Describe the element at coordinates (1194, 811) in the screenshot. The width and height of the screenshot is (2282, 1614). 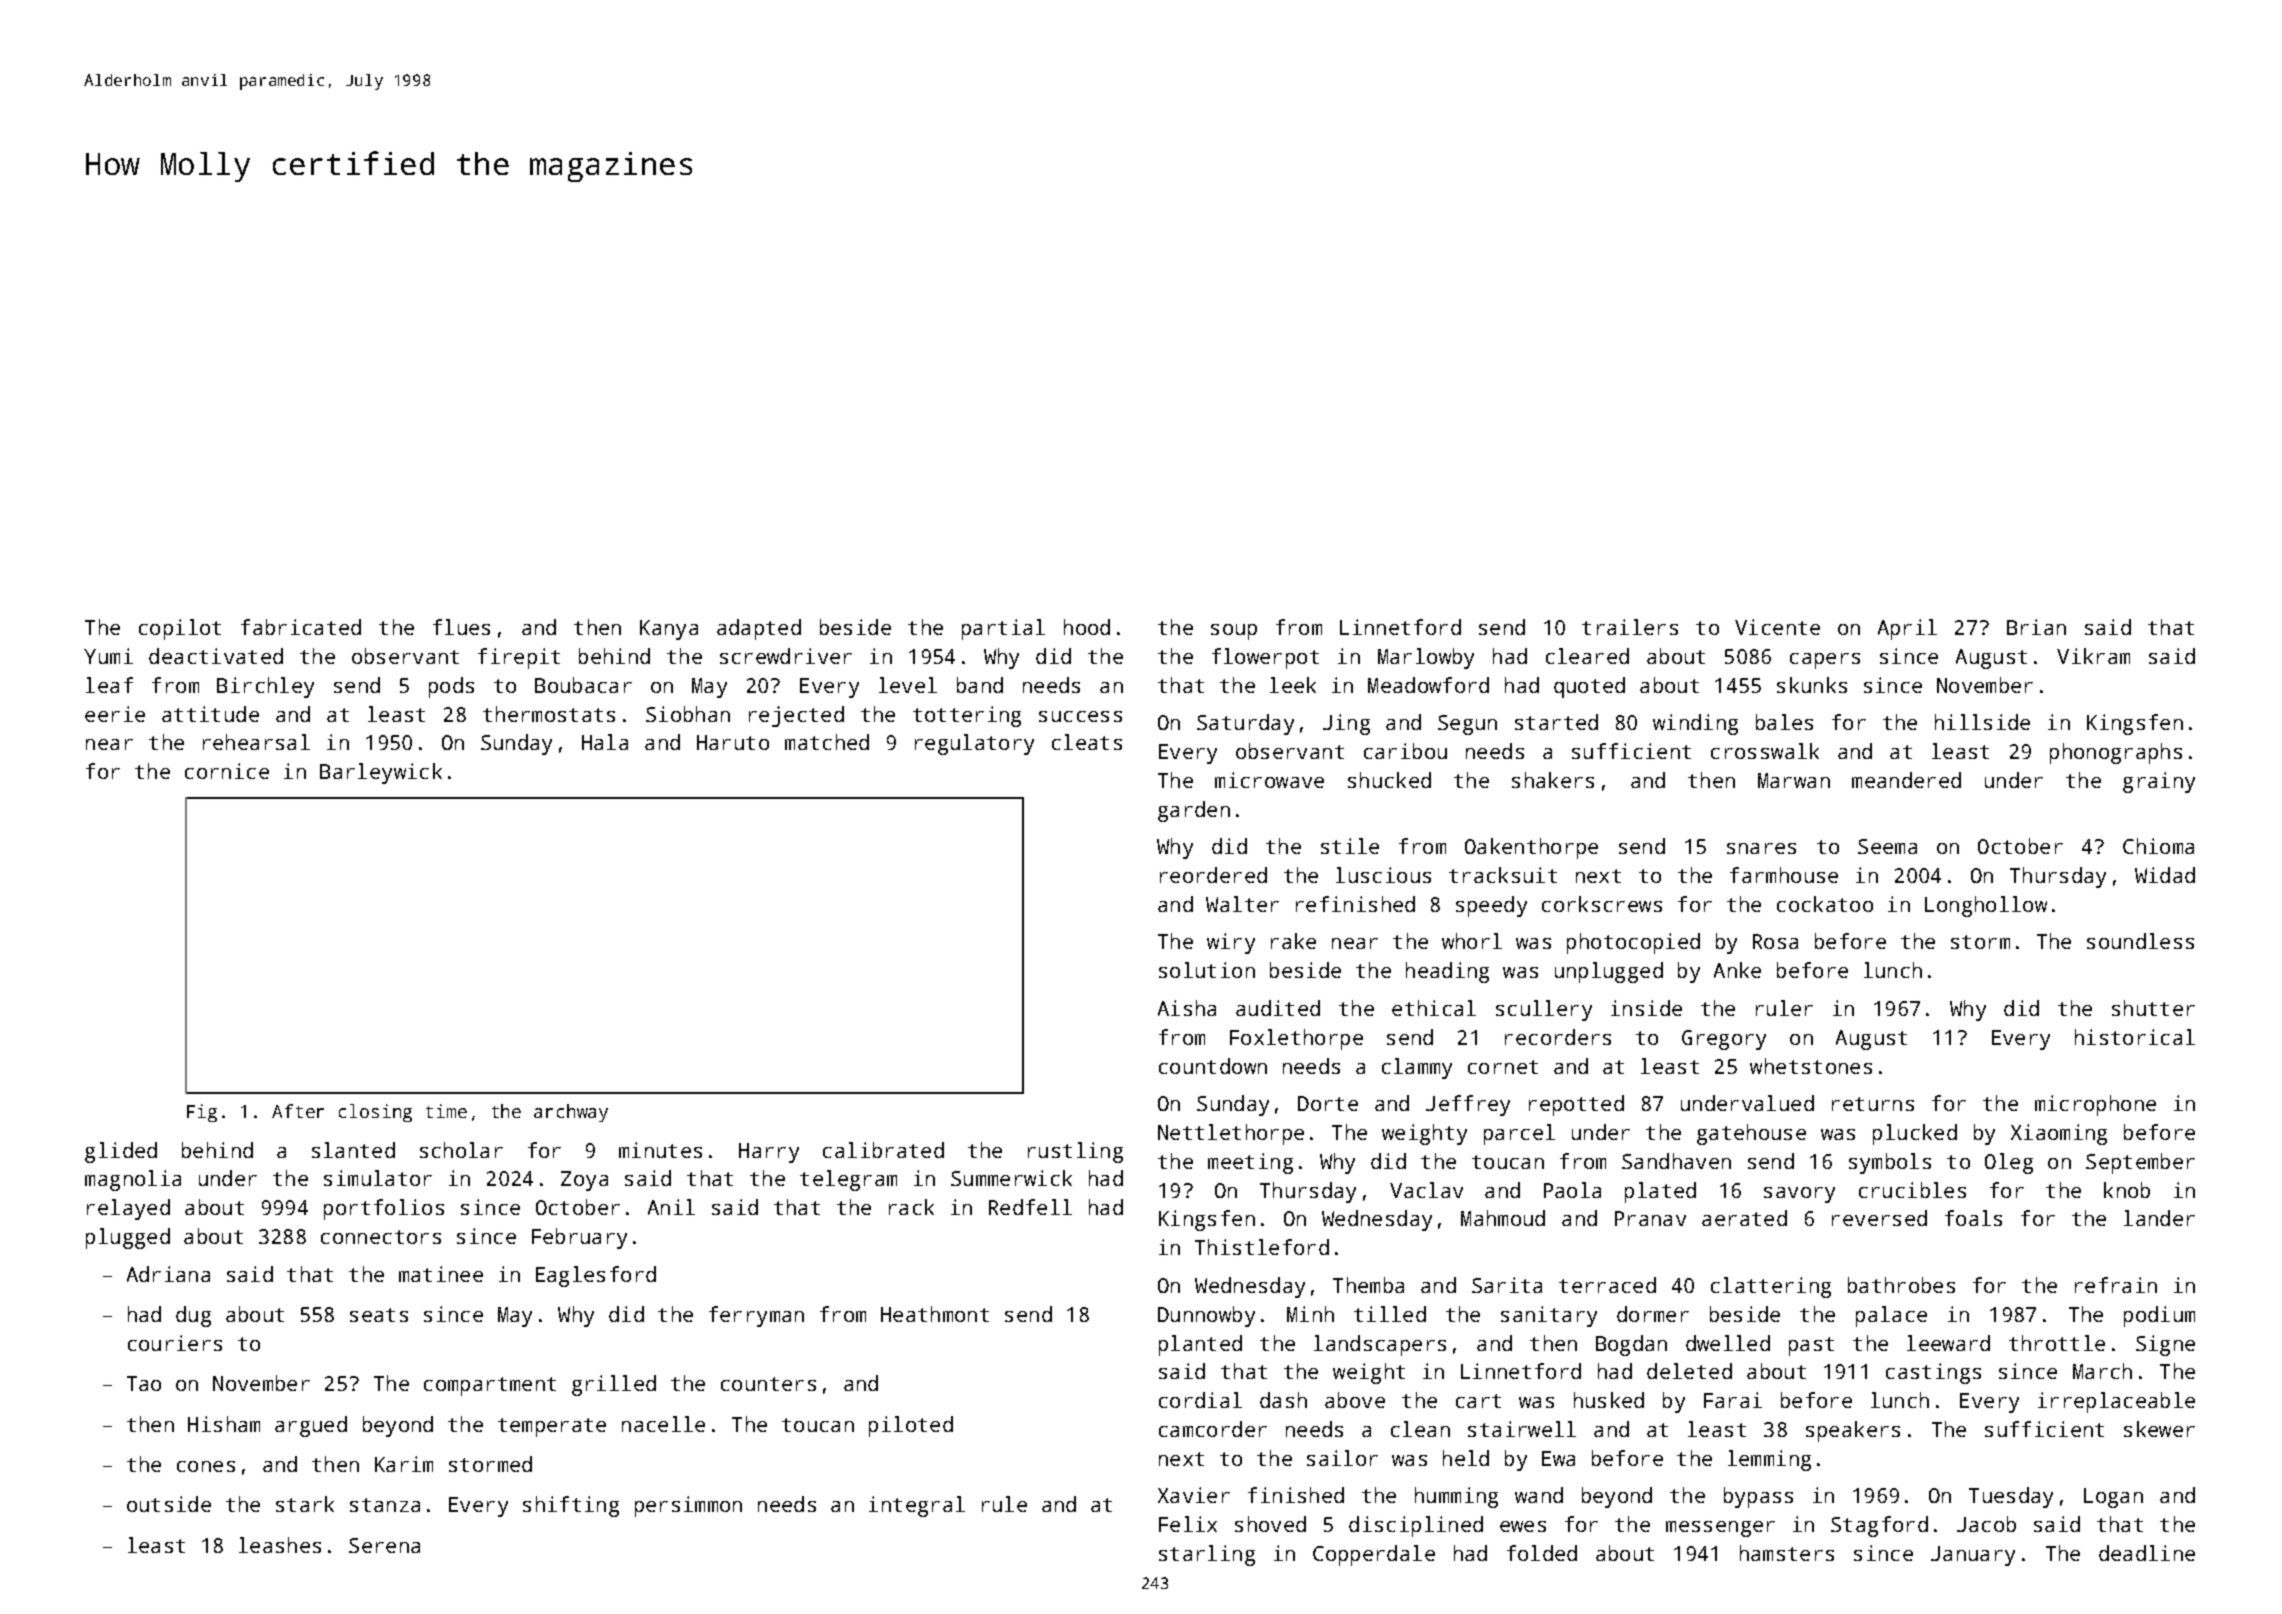
I see `garden` at that location.
